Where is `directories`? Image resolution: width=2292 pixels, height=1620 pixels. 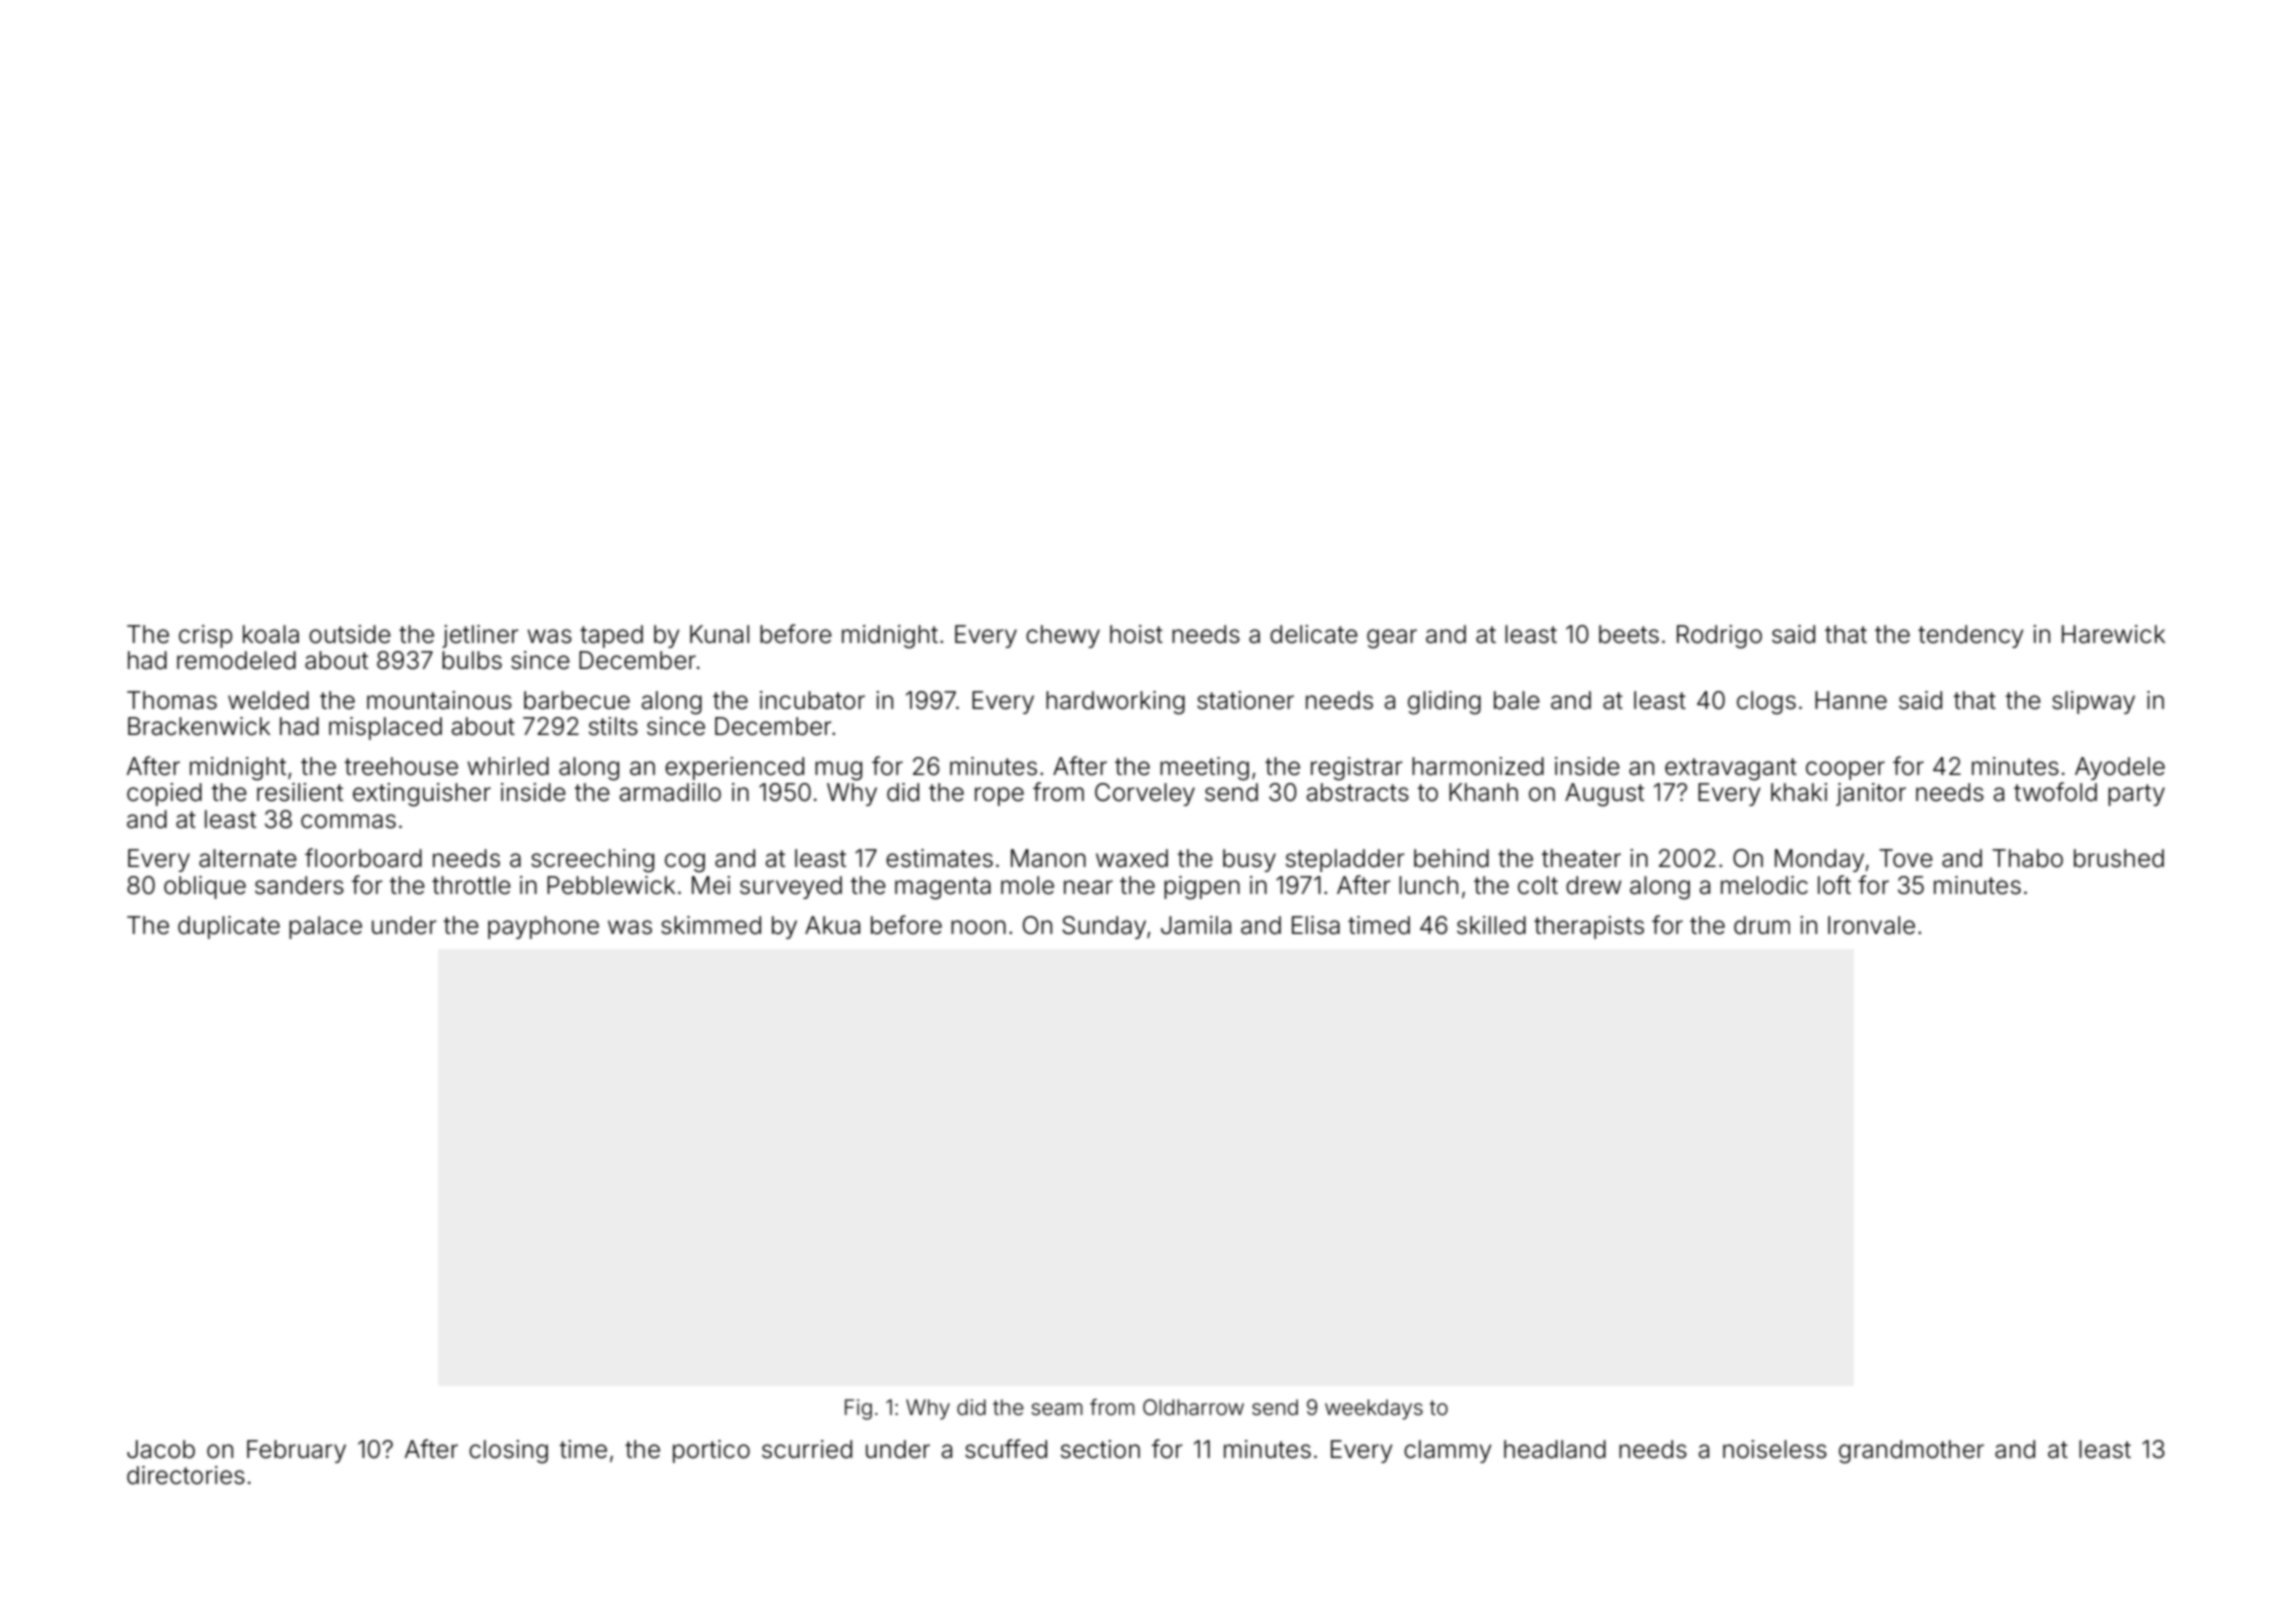 directories is located at coordinates (186, 1475).
